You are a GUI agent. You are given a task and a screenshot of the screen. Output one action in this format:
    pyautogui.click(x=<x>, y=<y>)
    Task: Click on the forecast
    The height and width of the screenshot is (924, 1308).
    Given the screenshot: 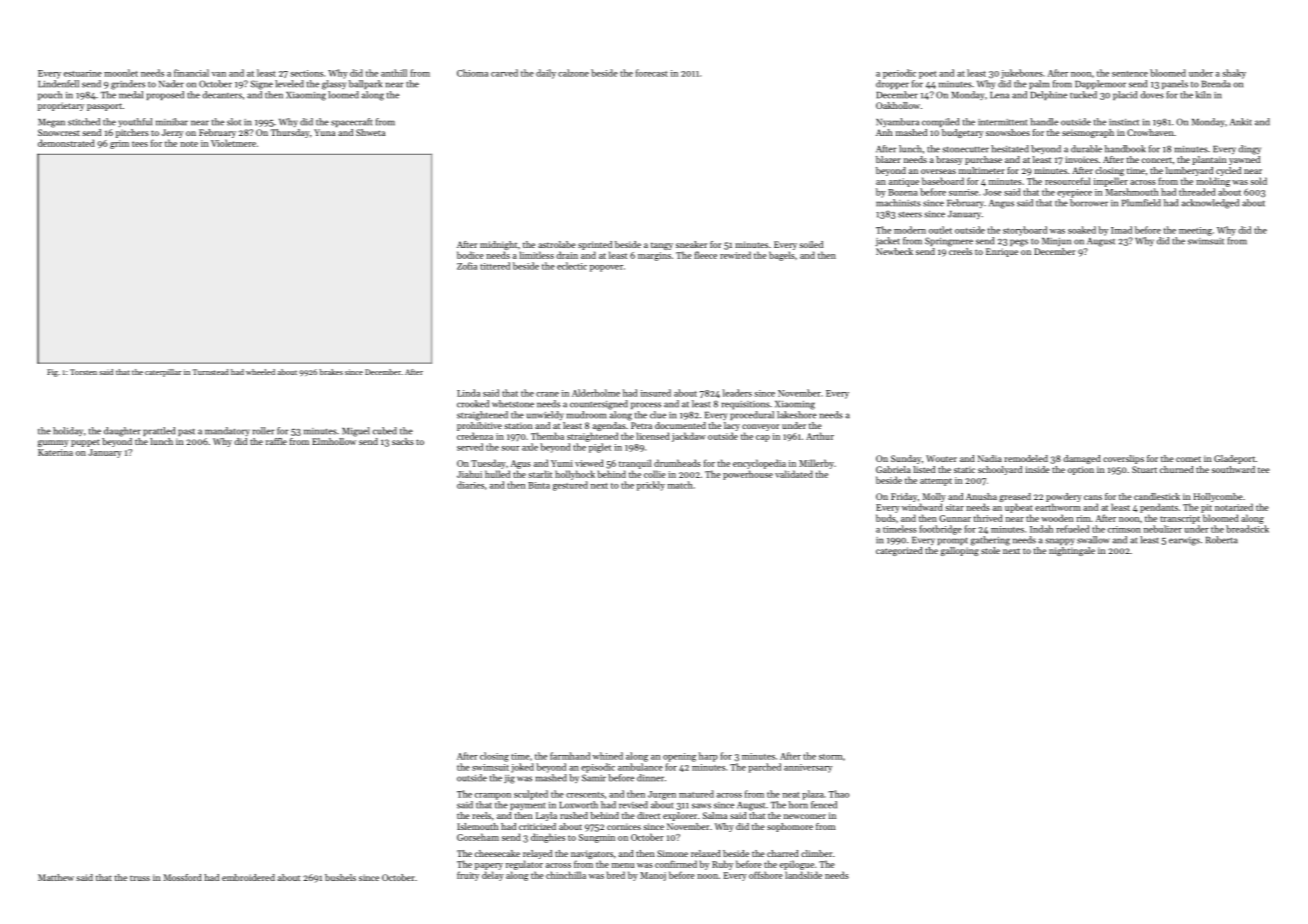 What is the action you would take?
    pyautogui.click(x=652, y=73)
